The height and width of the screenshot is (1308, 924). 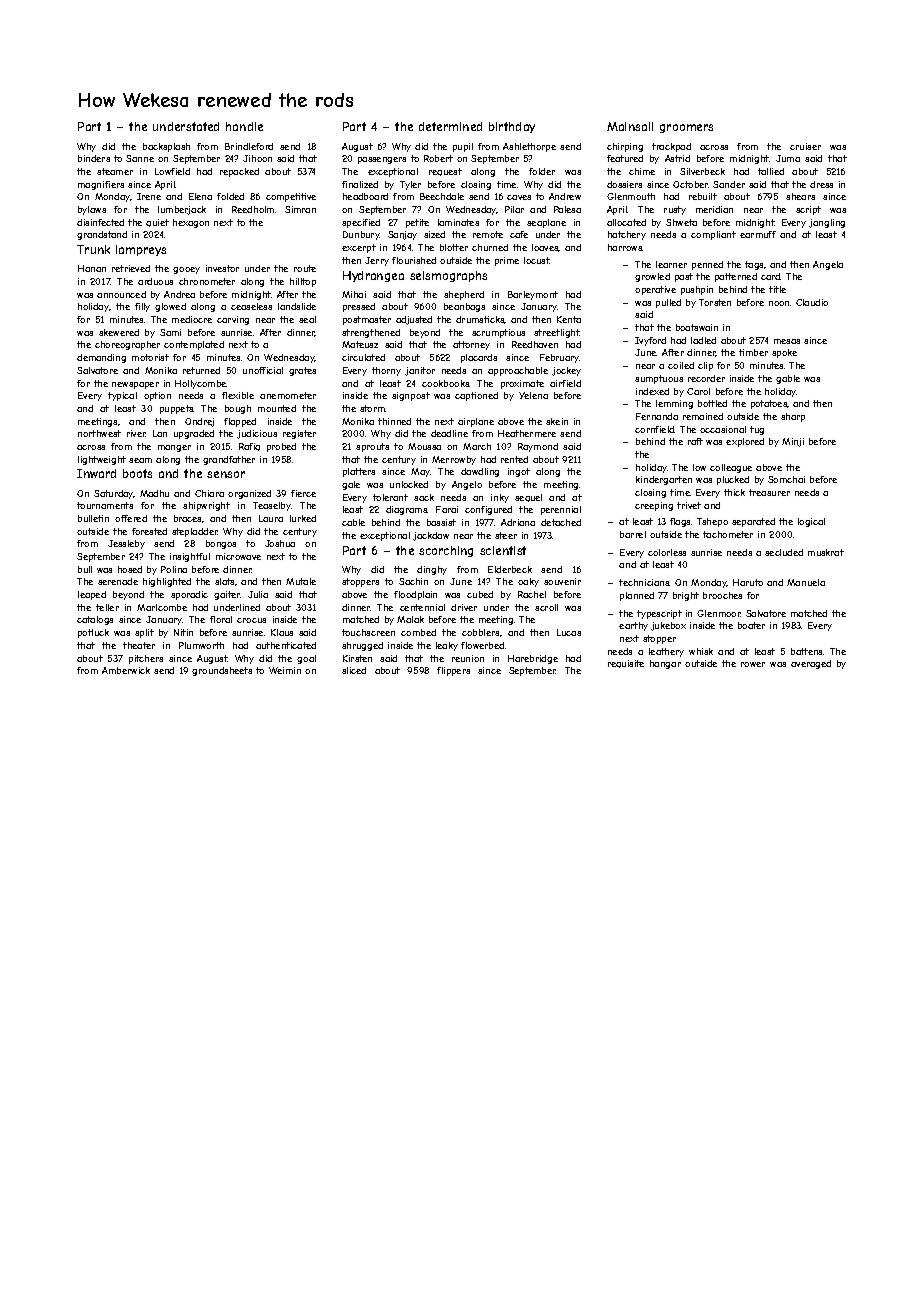 What do you see at coordinates (657, 416) in the screenshot?
I see `Fernanda` at bounding box center [657, 416].
